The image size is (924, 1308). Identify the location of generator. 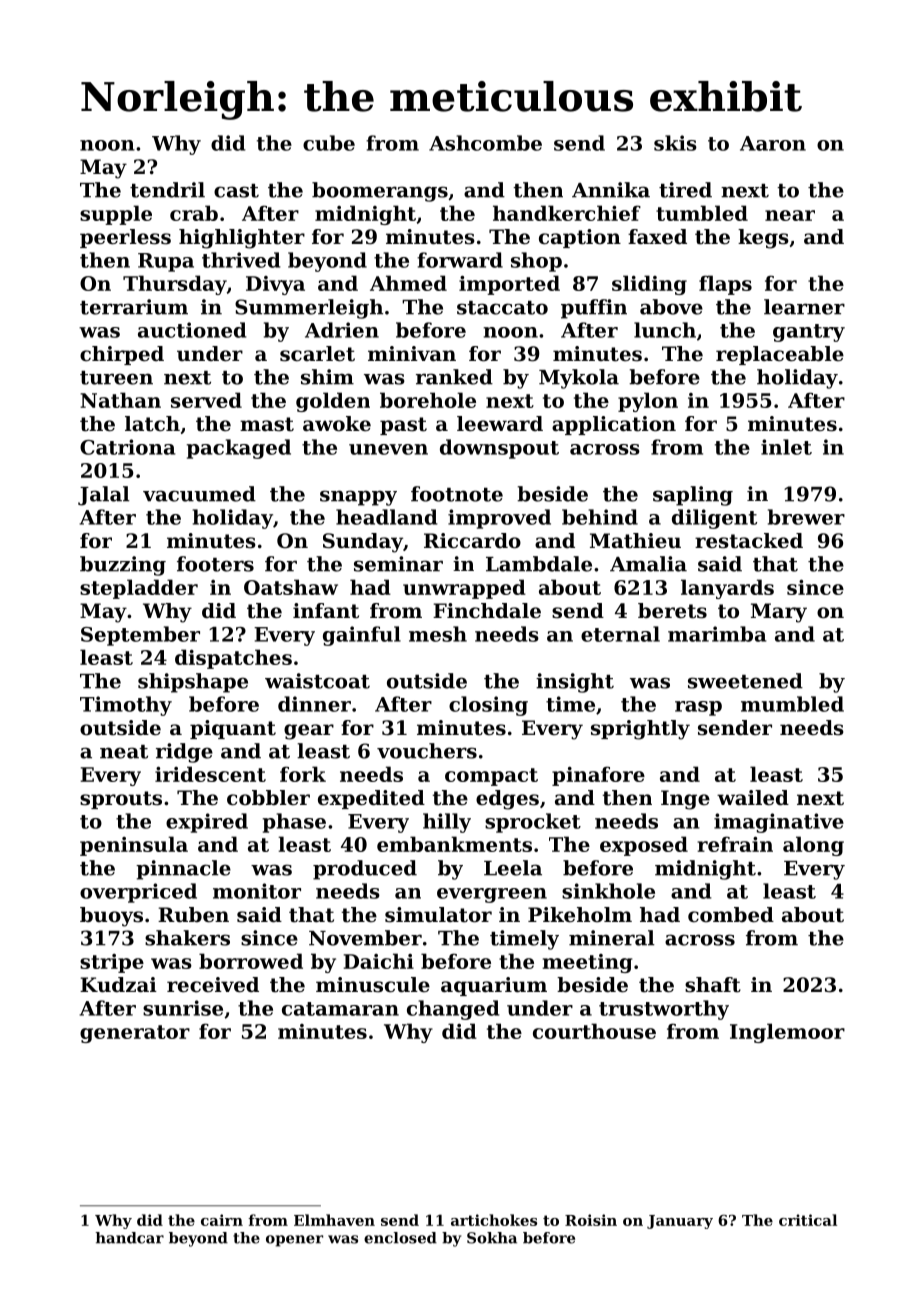
(135, 1034).
